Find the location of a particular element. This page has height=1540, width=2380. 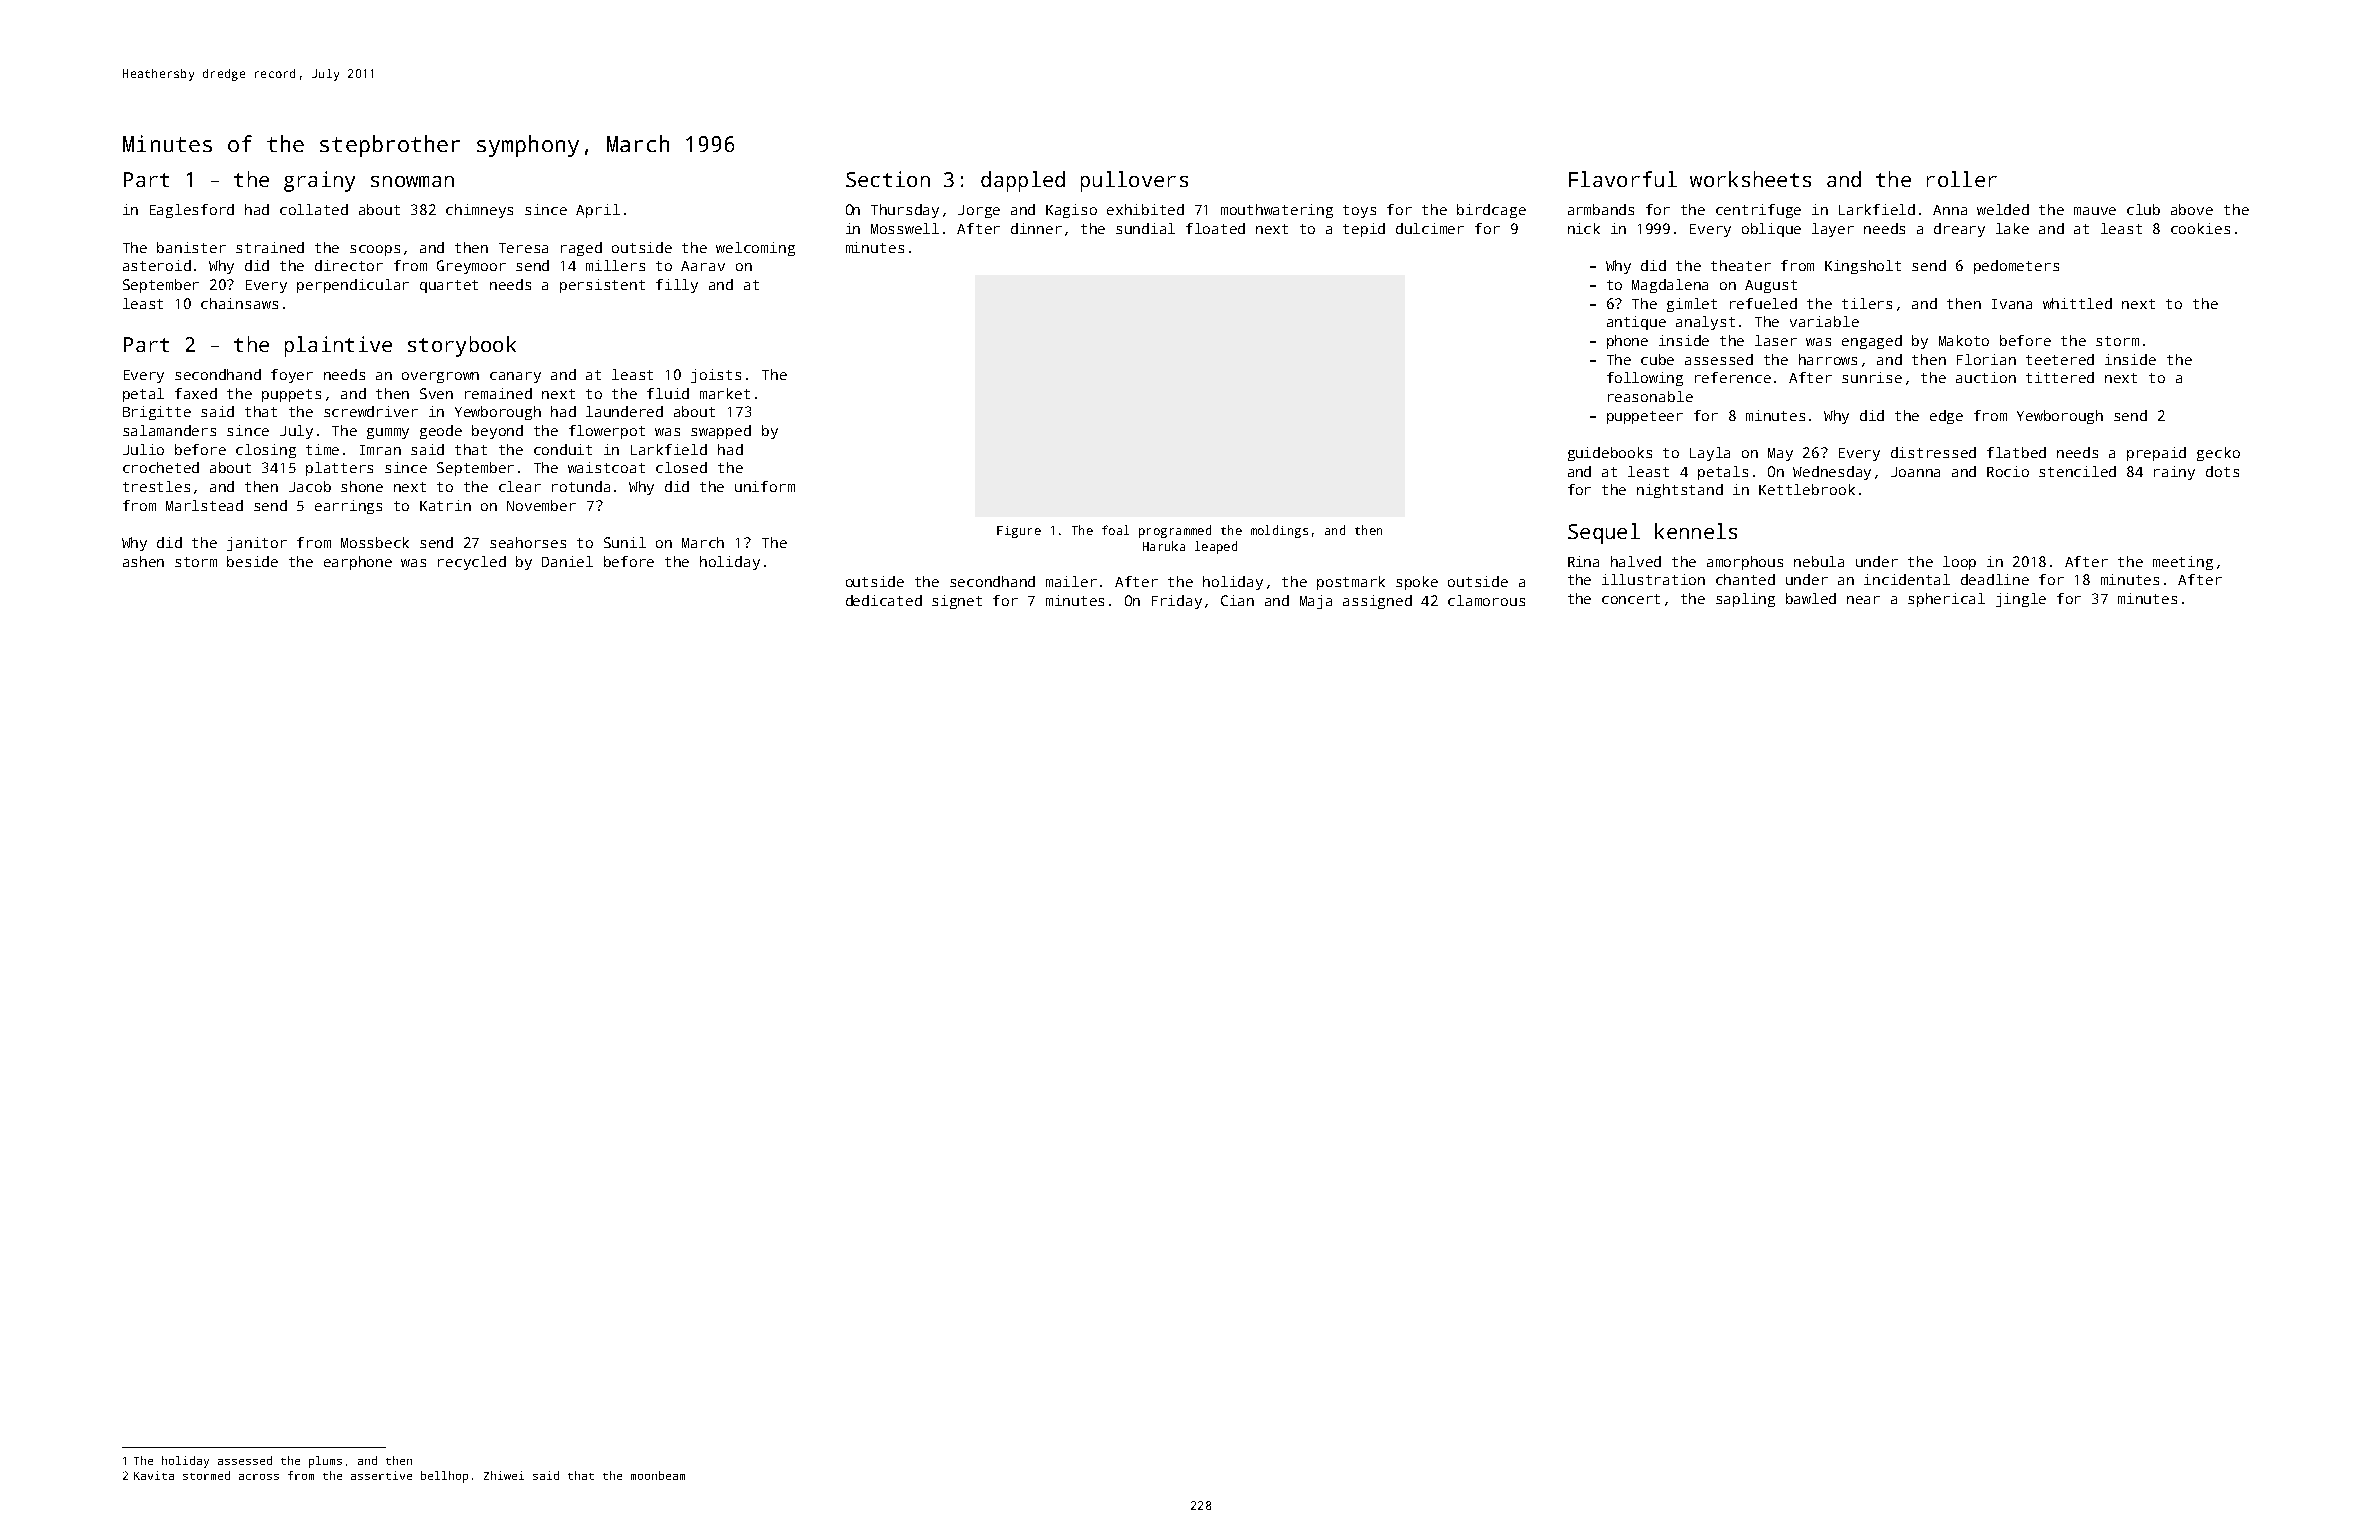

sapling is located at coordinates (1745, 600).
